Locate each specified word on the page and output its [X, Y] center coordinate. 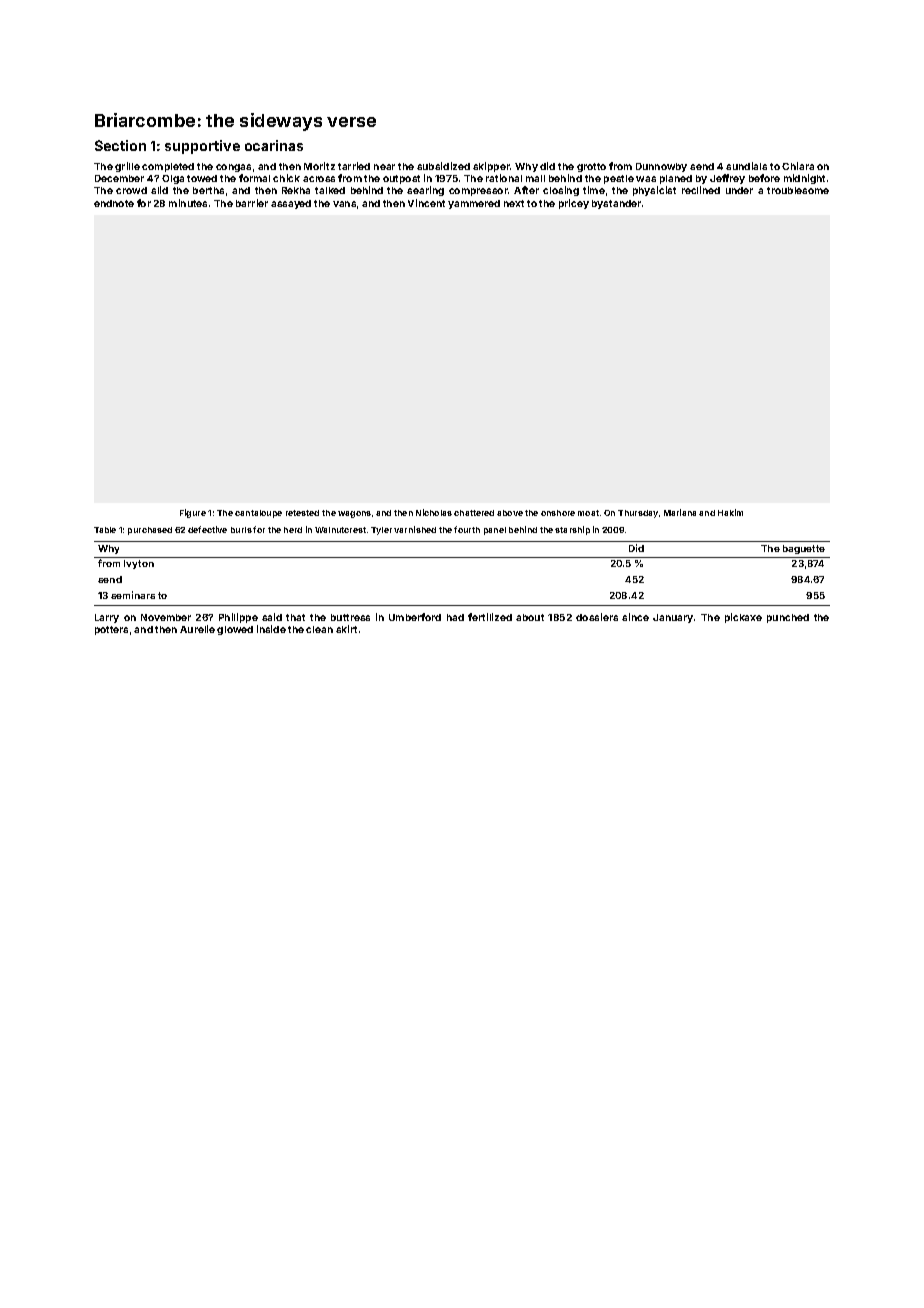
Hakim [730, 512]
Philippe [238, 618]
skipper [491, 167]
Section [120, 145]
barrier [252, 203]
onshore [558, 513]
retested [302, 513]
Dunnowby [661, 167]
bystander [616, 204]
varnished [415, 529]
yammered [474, 204]
